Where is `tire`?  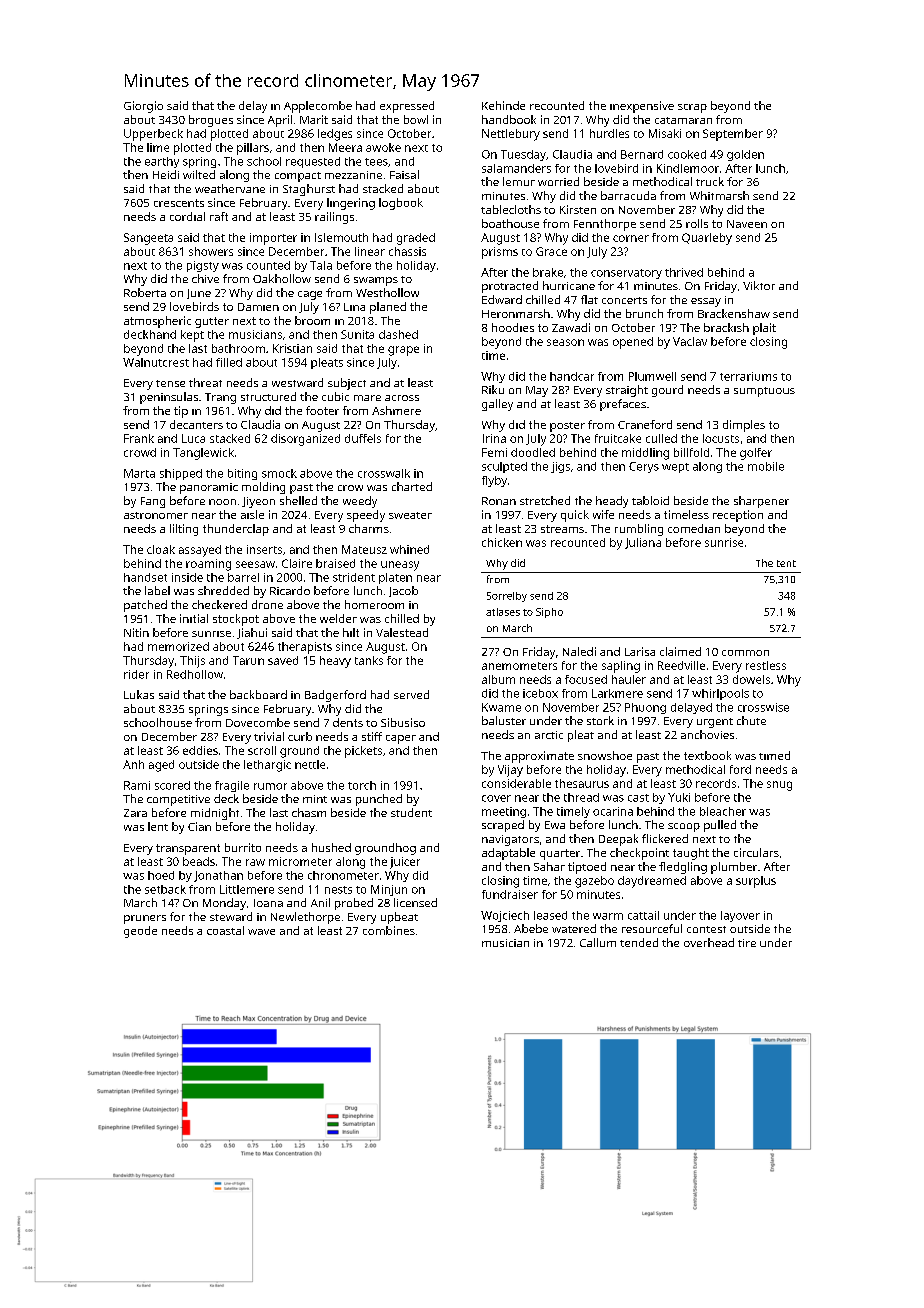 tire is located at coordinates (747, 943).
